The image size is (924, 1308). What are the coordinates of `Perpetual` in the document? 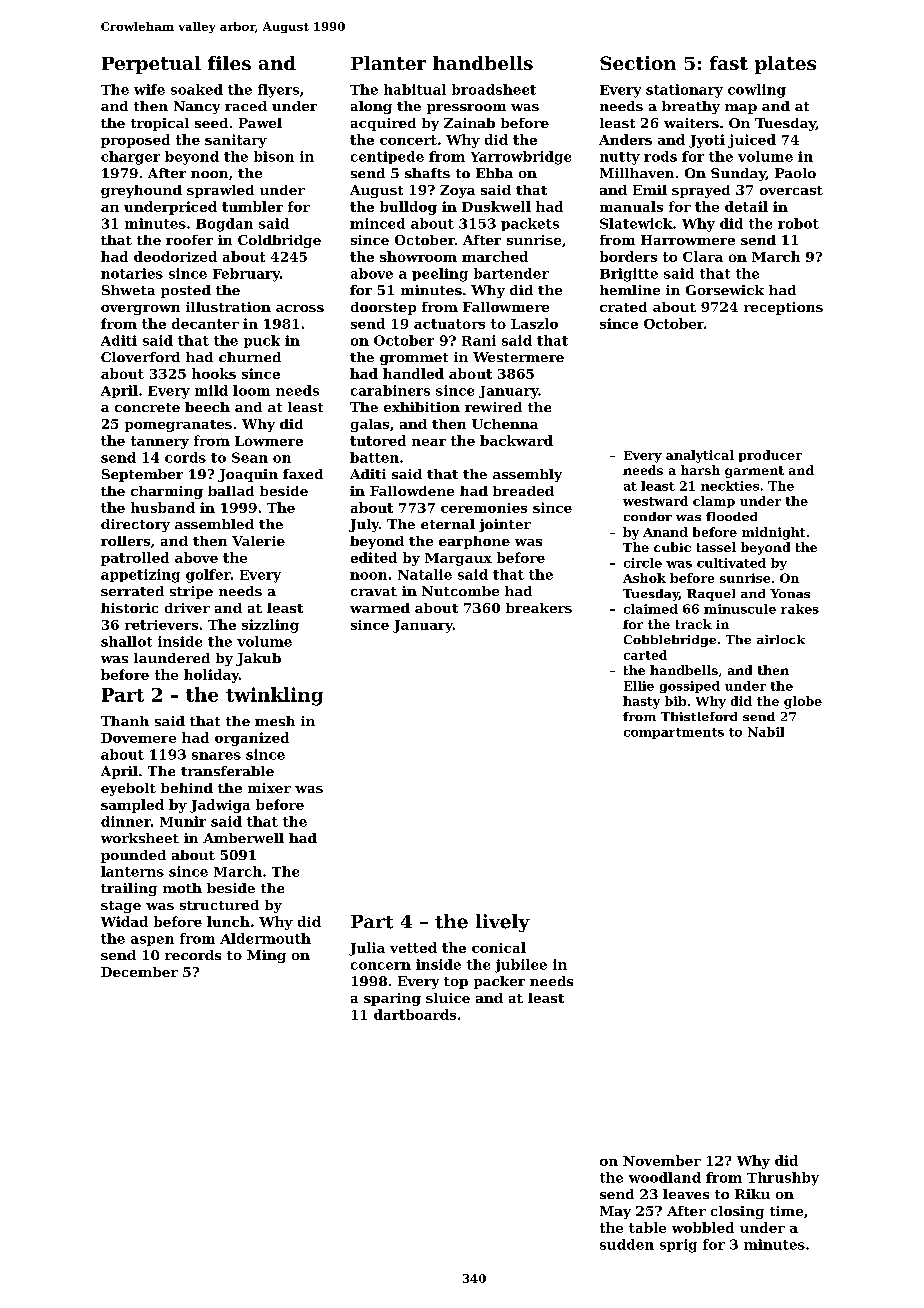 It's located at (151, 65).
